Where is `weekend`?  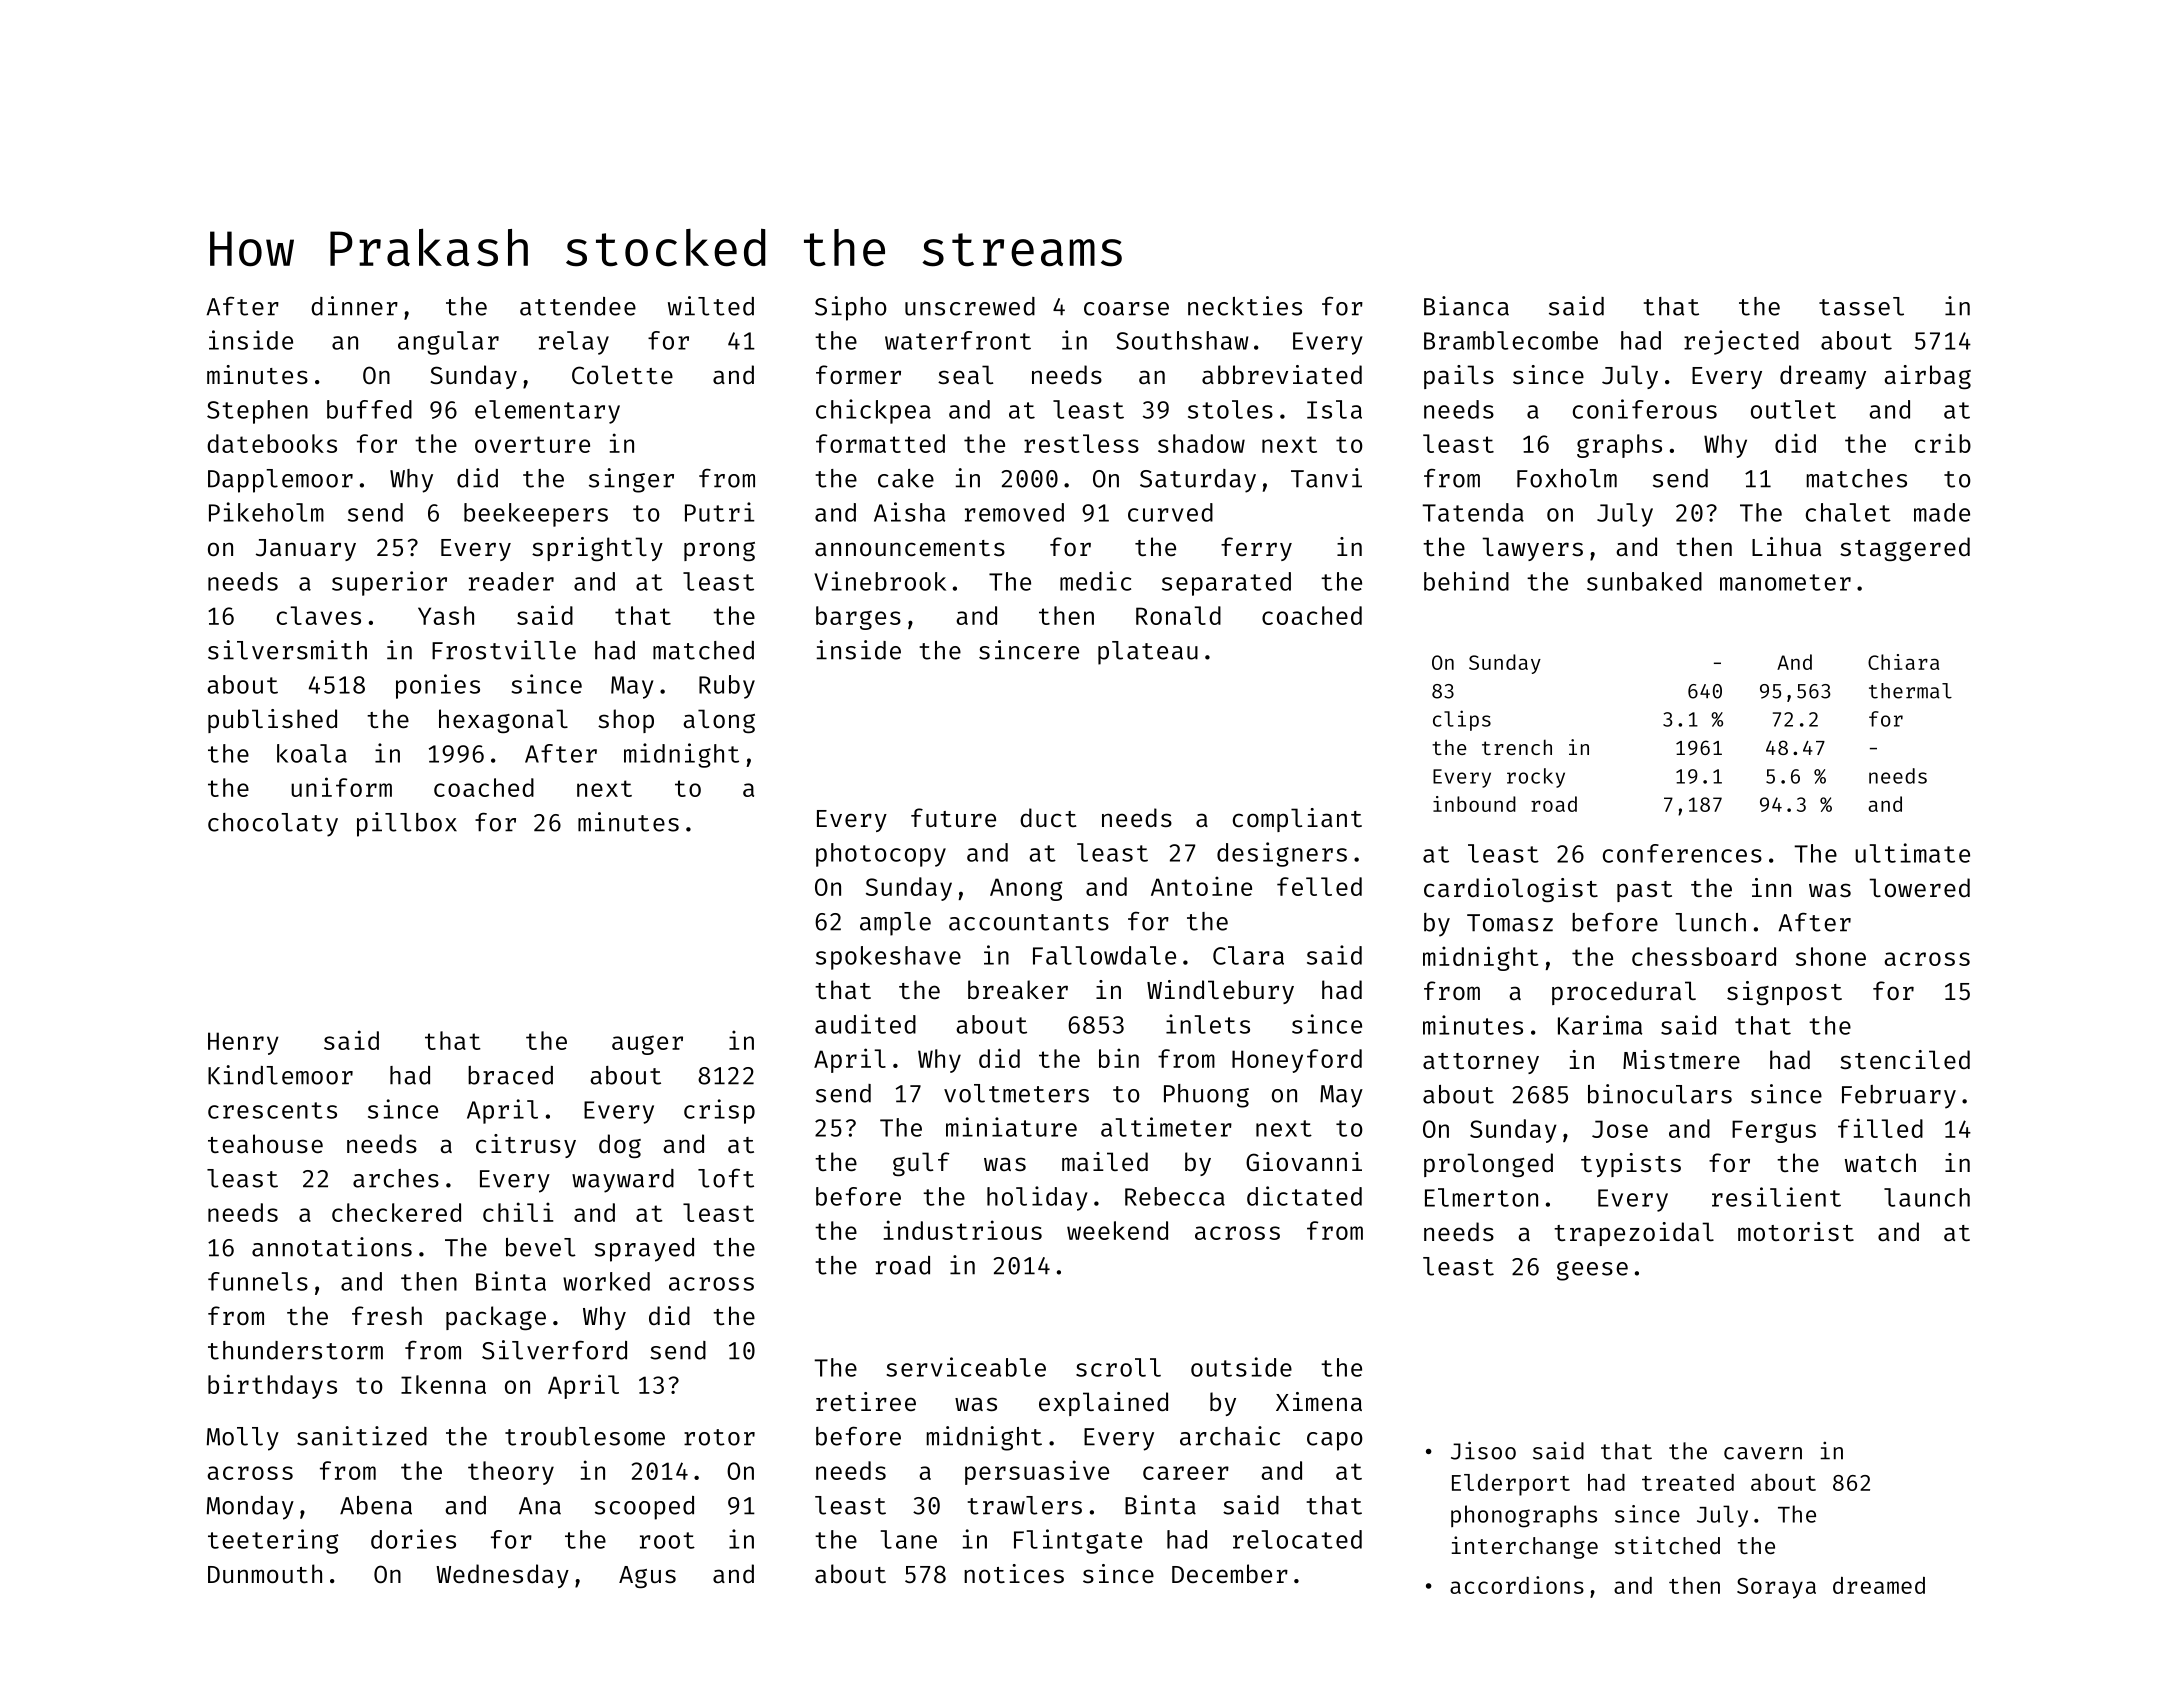 weekend is located at coordinates (1117, 1230).
